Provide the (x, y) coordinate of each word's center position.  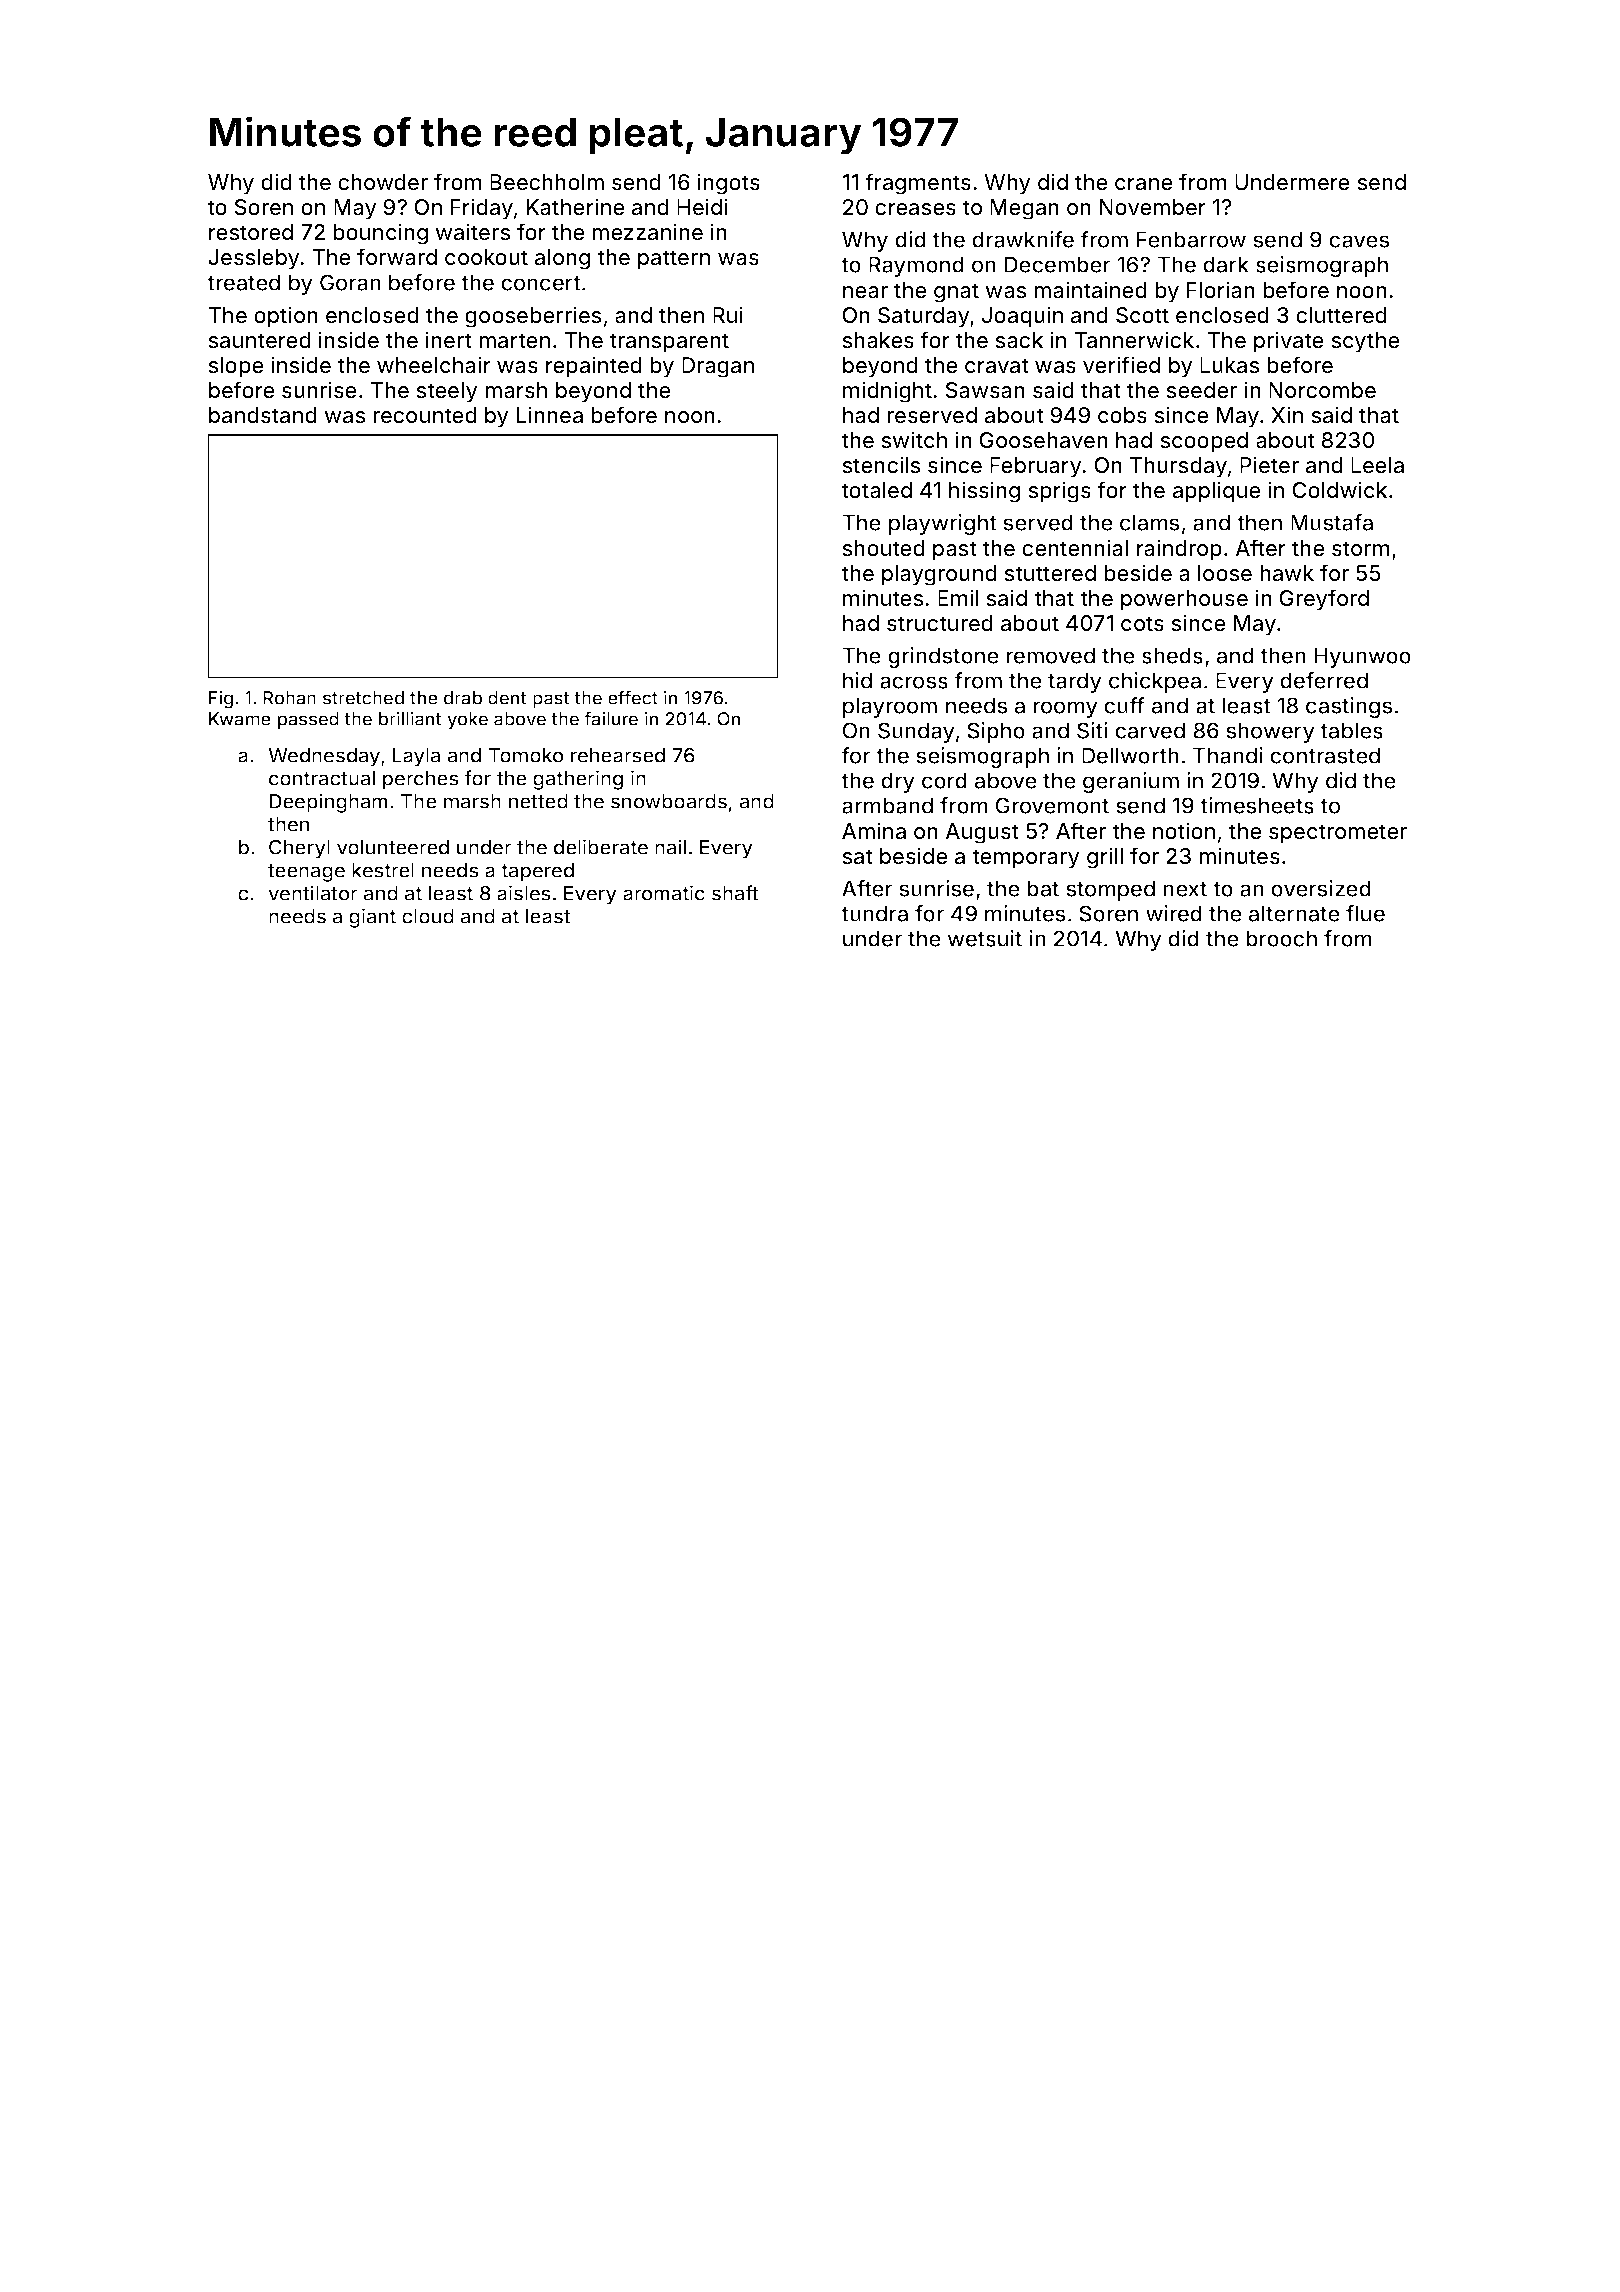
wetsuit (984, 938)
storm (1361, 549)
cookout (486, 257)
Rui (728, 314)
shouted (883, 548)
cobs (1122, 415)
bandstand (263, 415)
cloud (428, 916)
